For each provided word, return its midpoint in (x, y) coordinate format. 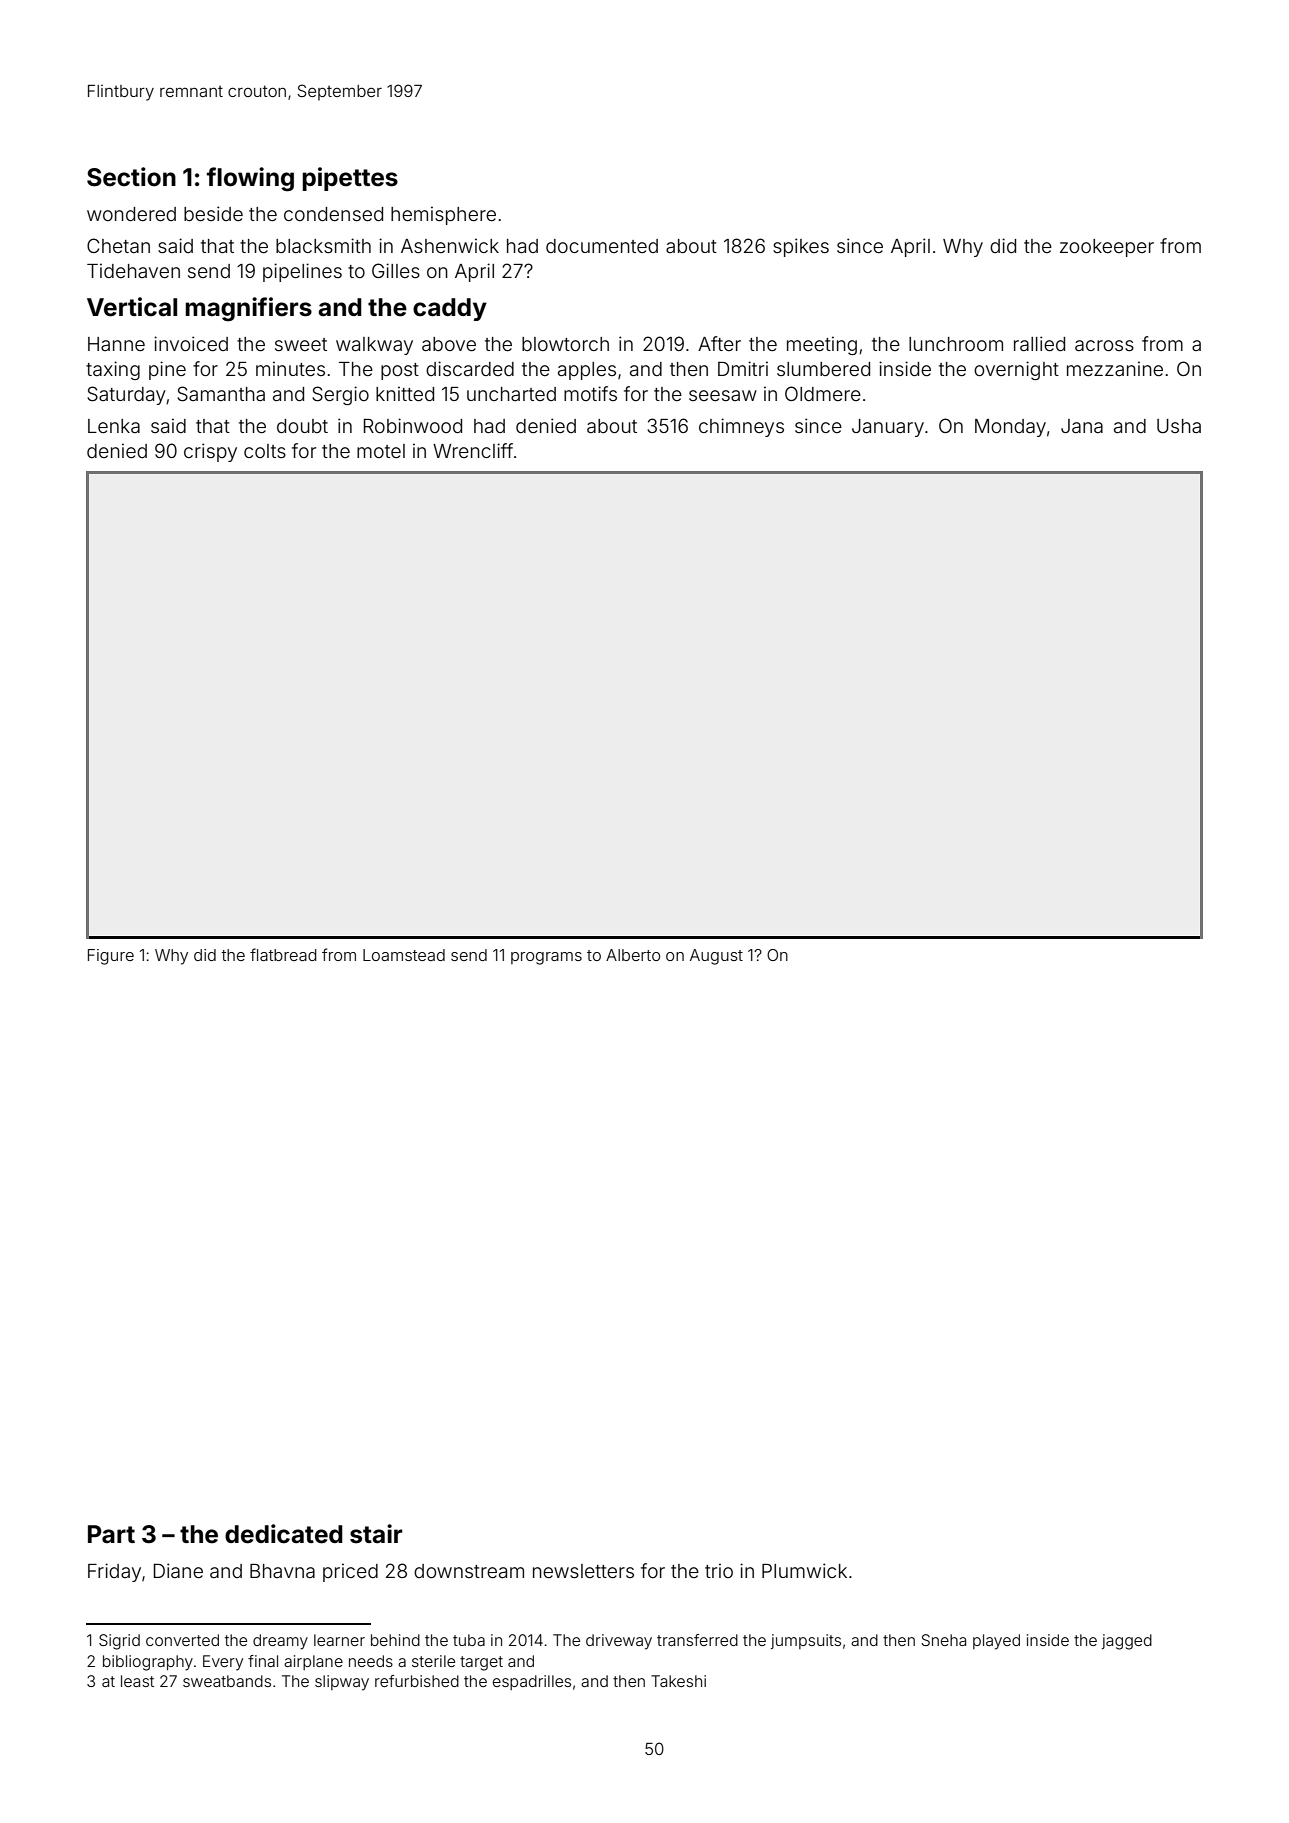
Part (111, 1534)
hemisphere (443, 215)
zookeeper (1107, 248)
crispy (210, 452)
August (716, 957)
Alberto (633, 955)
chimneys (741, 427)
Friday (114, 1572)
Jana (1082, 426)
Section (131, 177)
